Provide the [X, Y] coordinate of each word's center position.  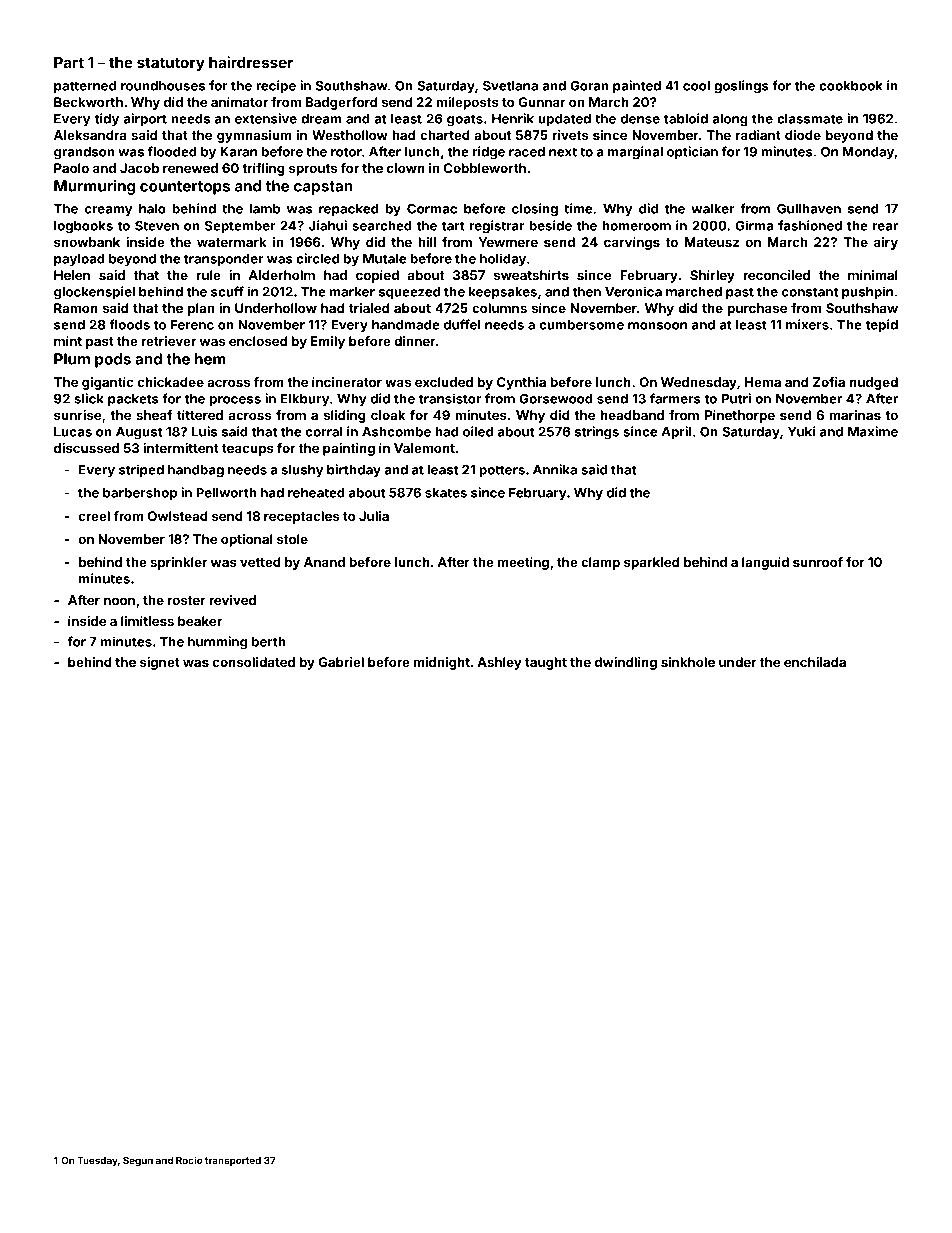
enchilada [815, 662]
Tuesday [97, 1161]
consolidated [253, 662]
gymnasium [254, 136]
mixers [807, 324]
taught [546, 663]
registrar [497, 227]
